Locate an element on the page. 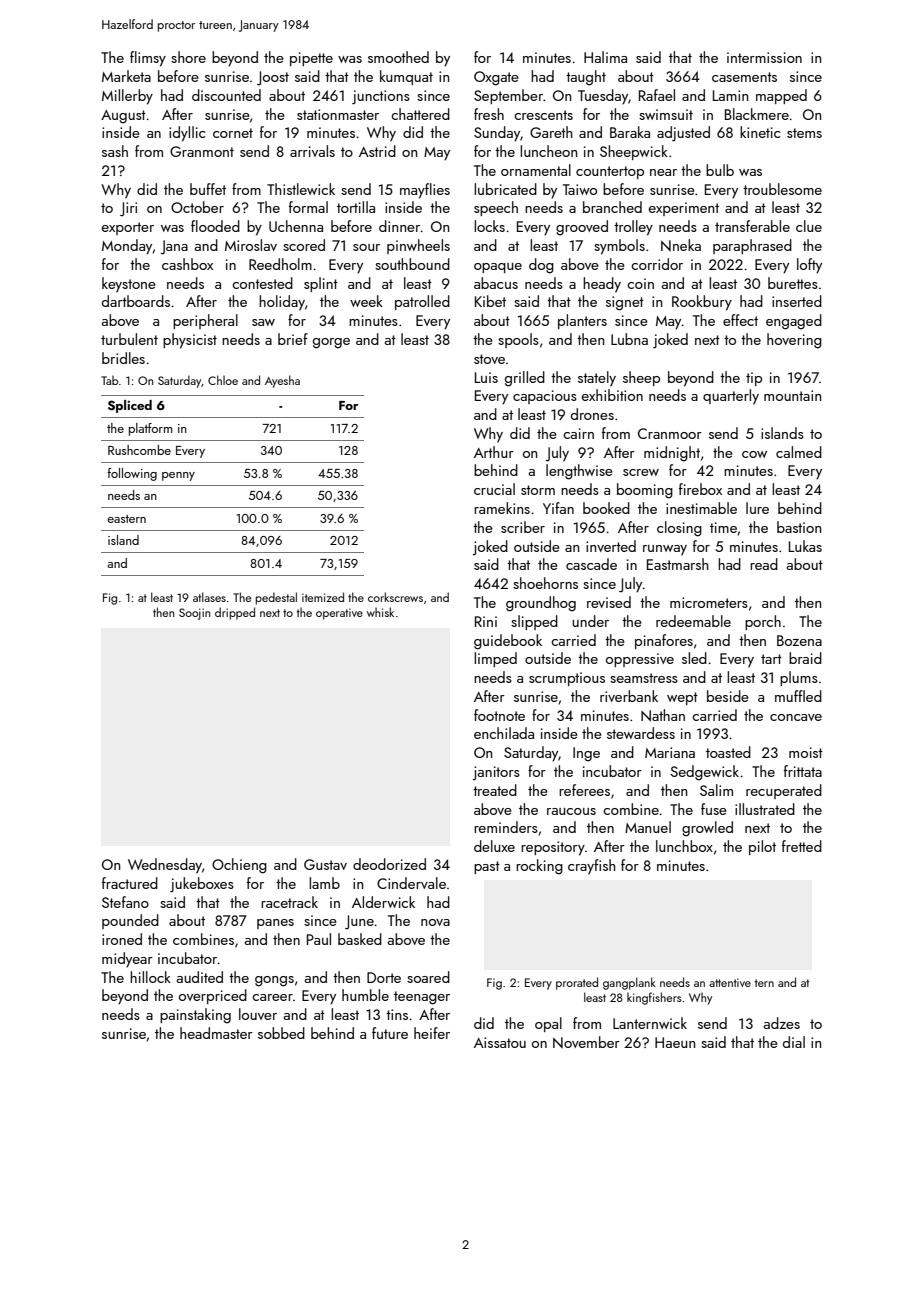 This document has width=924, height=1308. Yifan is located at coordinates (558, 508).
